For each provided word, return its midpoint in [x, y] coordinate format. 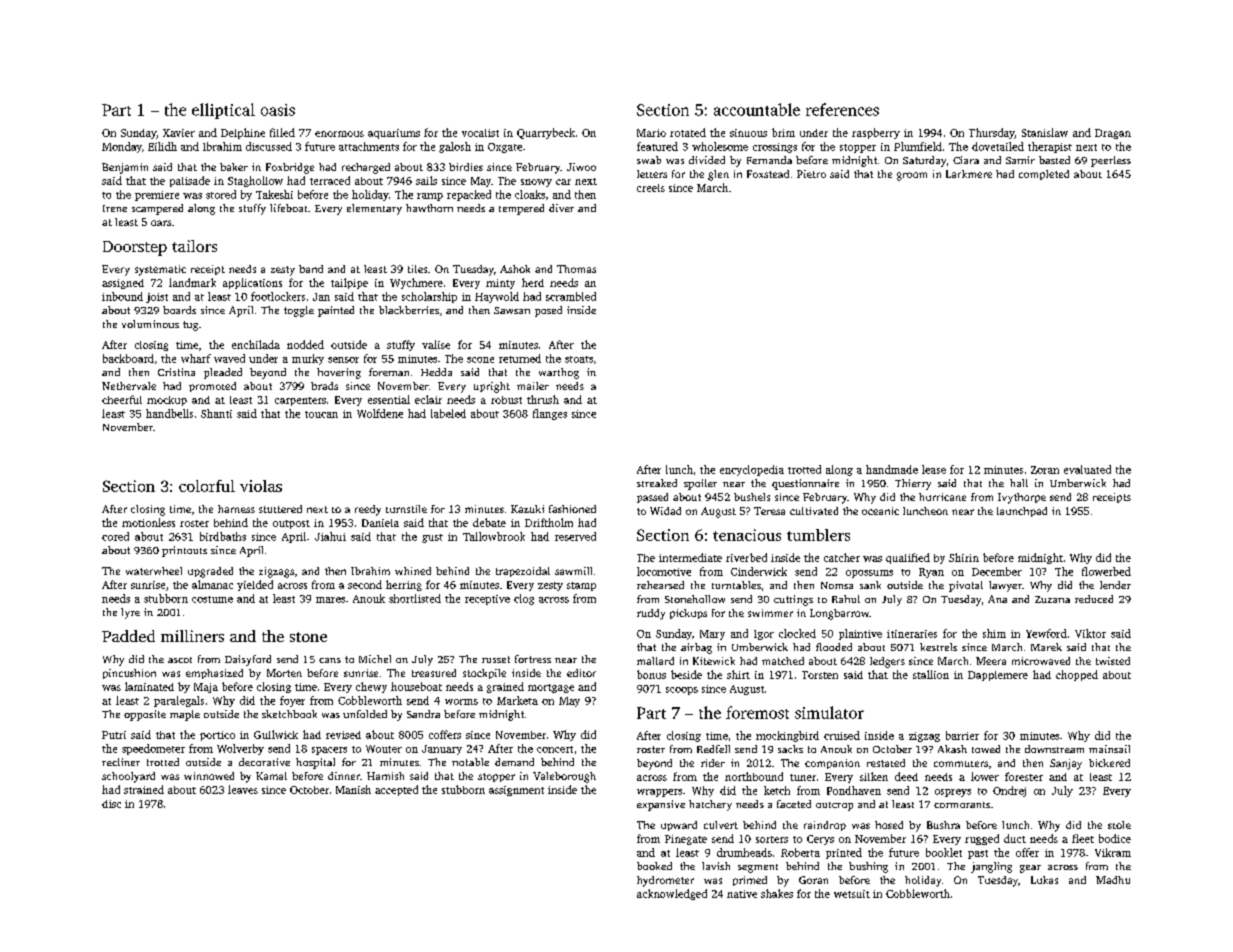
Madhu [1113, 880]
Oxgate [505, 148]
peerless [1111, 161]
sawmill [573, 571]
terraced [330, 180]
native [742, 894]
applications [252, 283]
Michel [375, 659]
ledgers [887, 662]
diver [561, 208]
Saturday [924, 161]
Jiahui [330, 536]
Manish [353, 789]
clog [524, 599]
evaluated [1087, 469]
